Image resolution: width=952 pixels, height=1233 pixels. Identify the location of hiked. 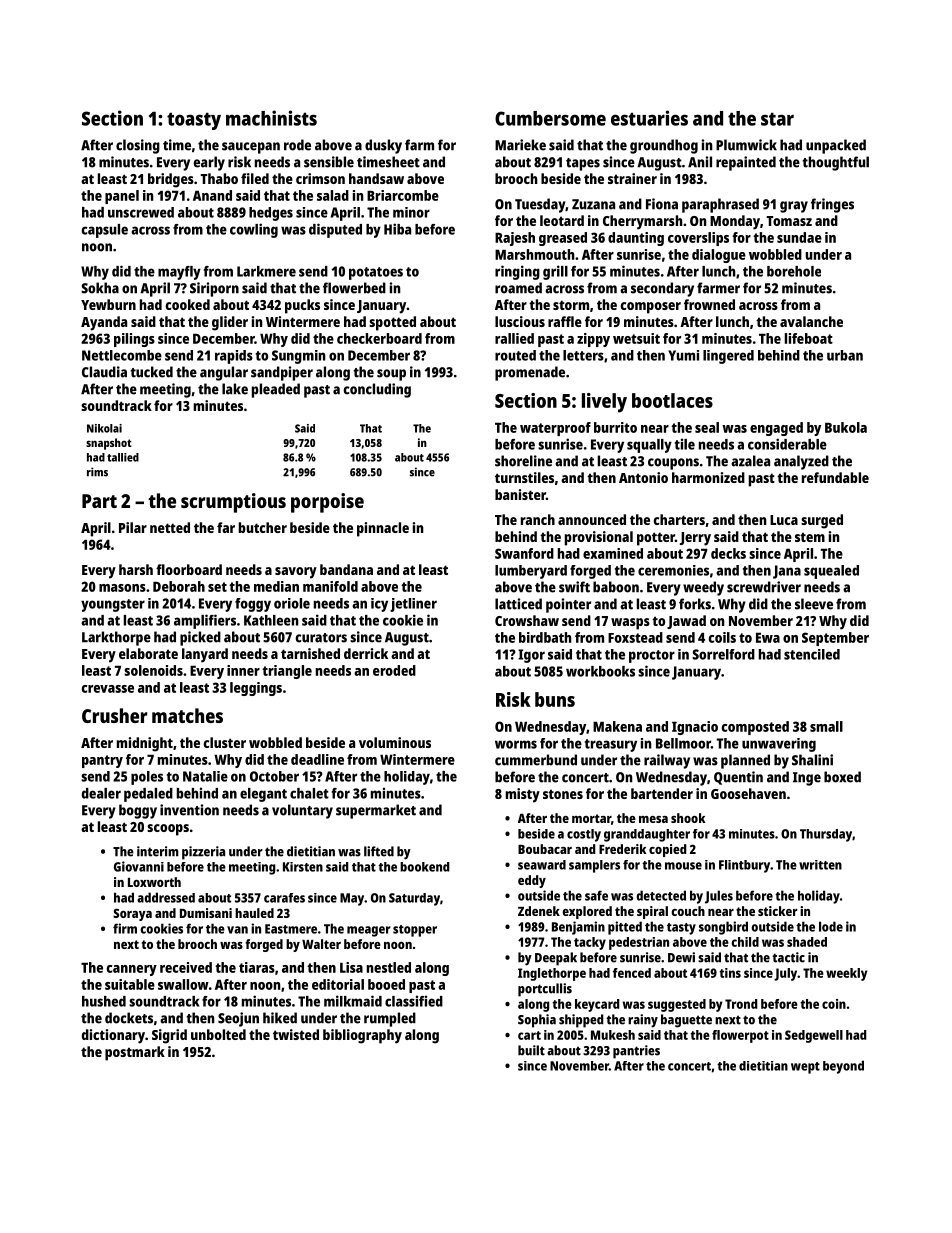
(280, 1018).
